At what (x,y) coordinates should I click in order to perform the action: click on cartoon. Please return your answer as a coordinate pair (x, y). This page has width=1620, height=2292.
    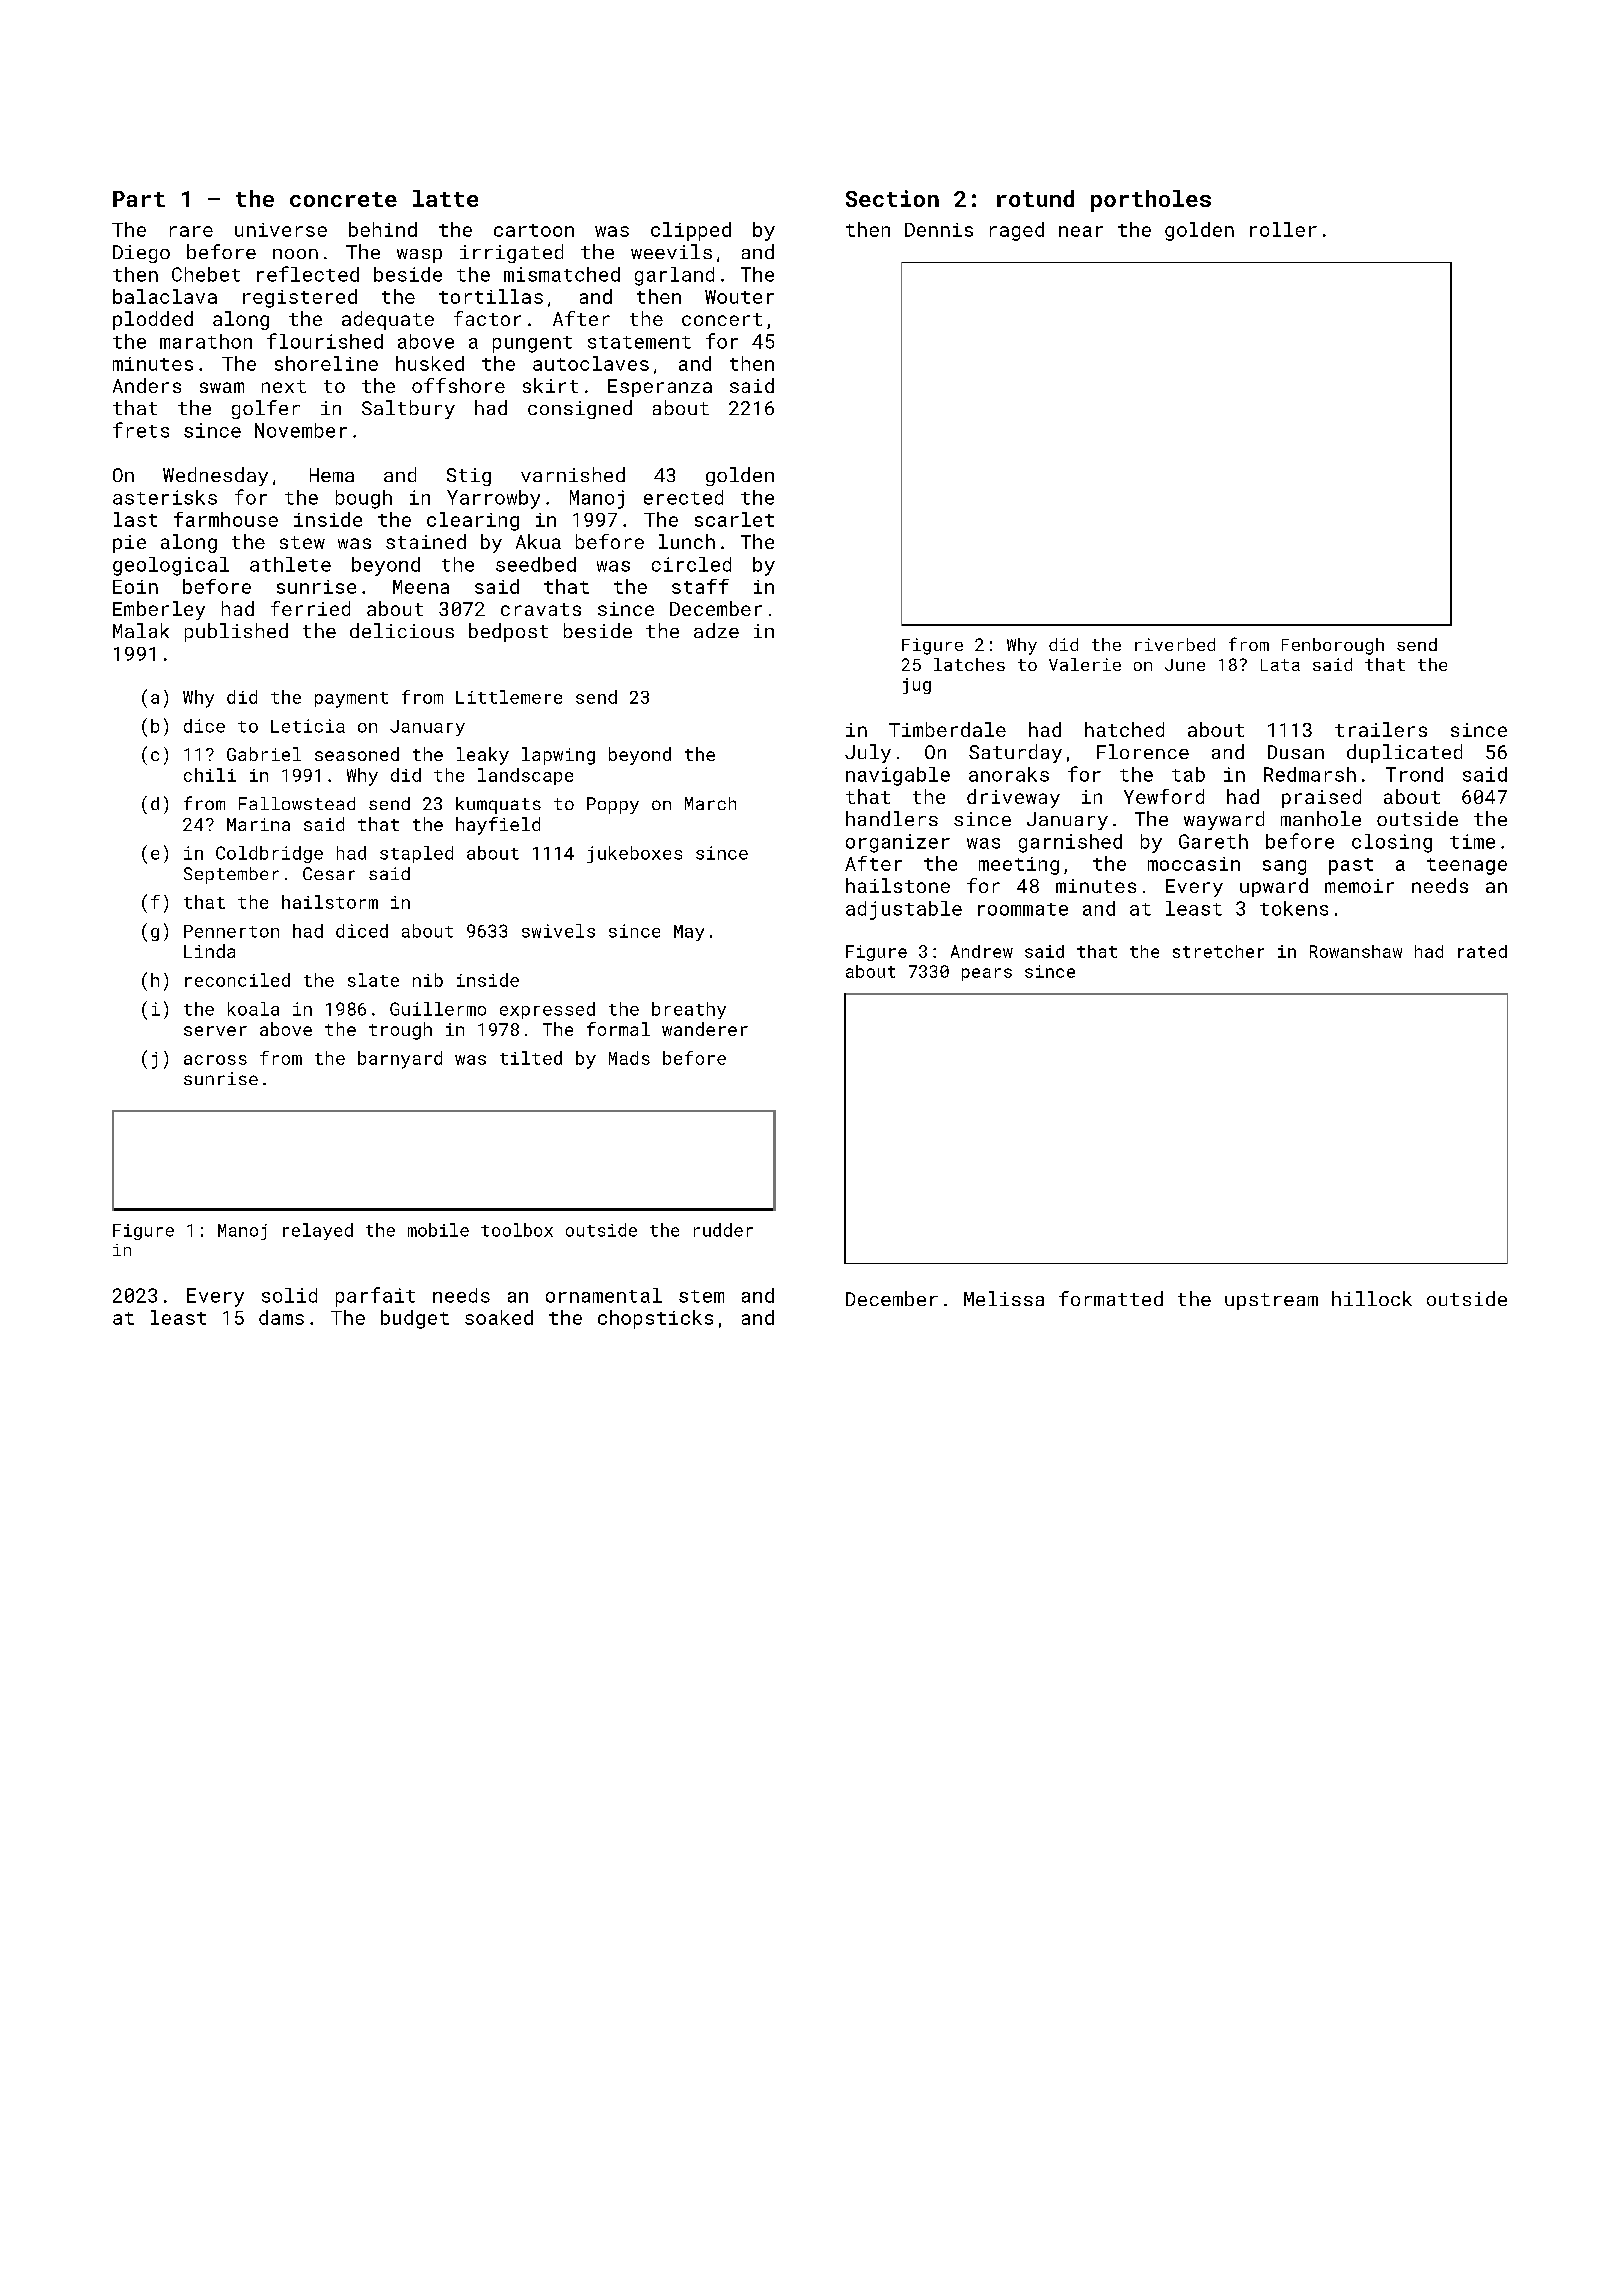
    Looking at the image, I should click on (534, 230).
